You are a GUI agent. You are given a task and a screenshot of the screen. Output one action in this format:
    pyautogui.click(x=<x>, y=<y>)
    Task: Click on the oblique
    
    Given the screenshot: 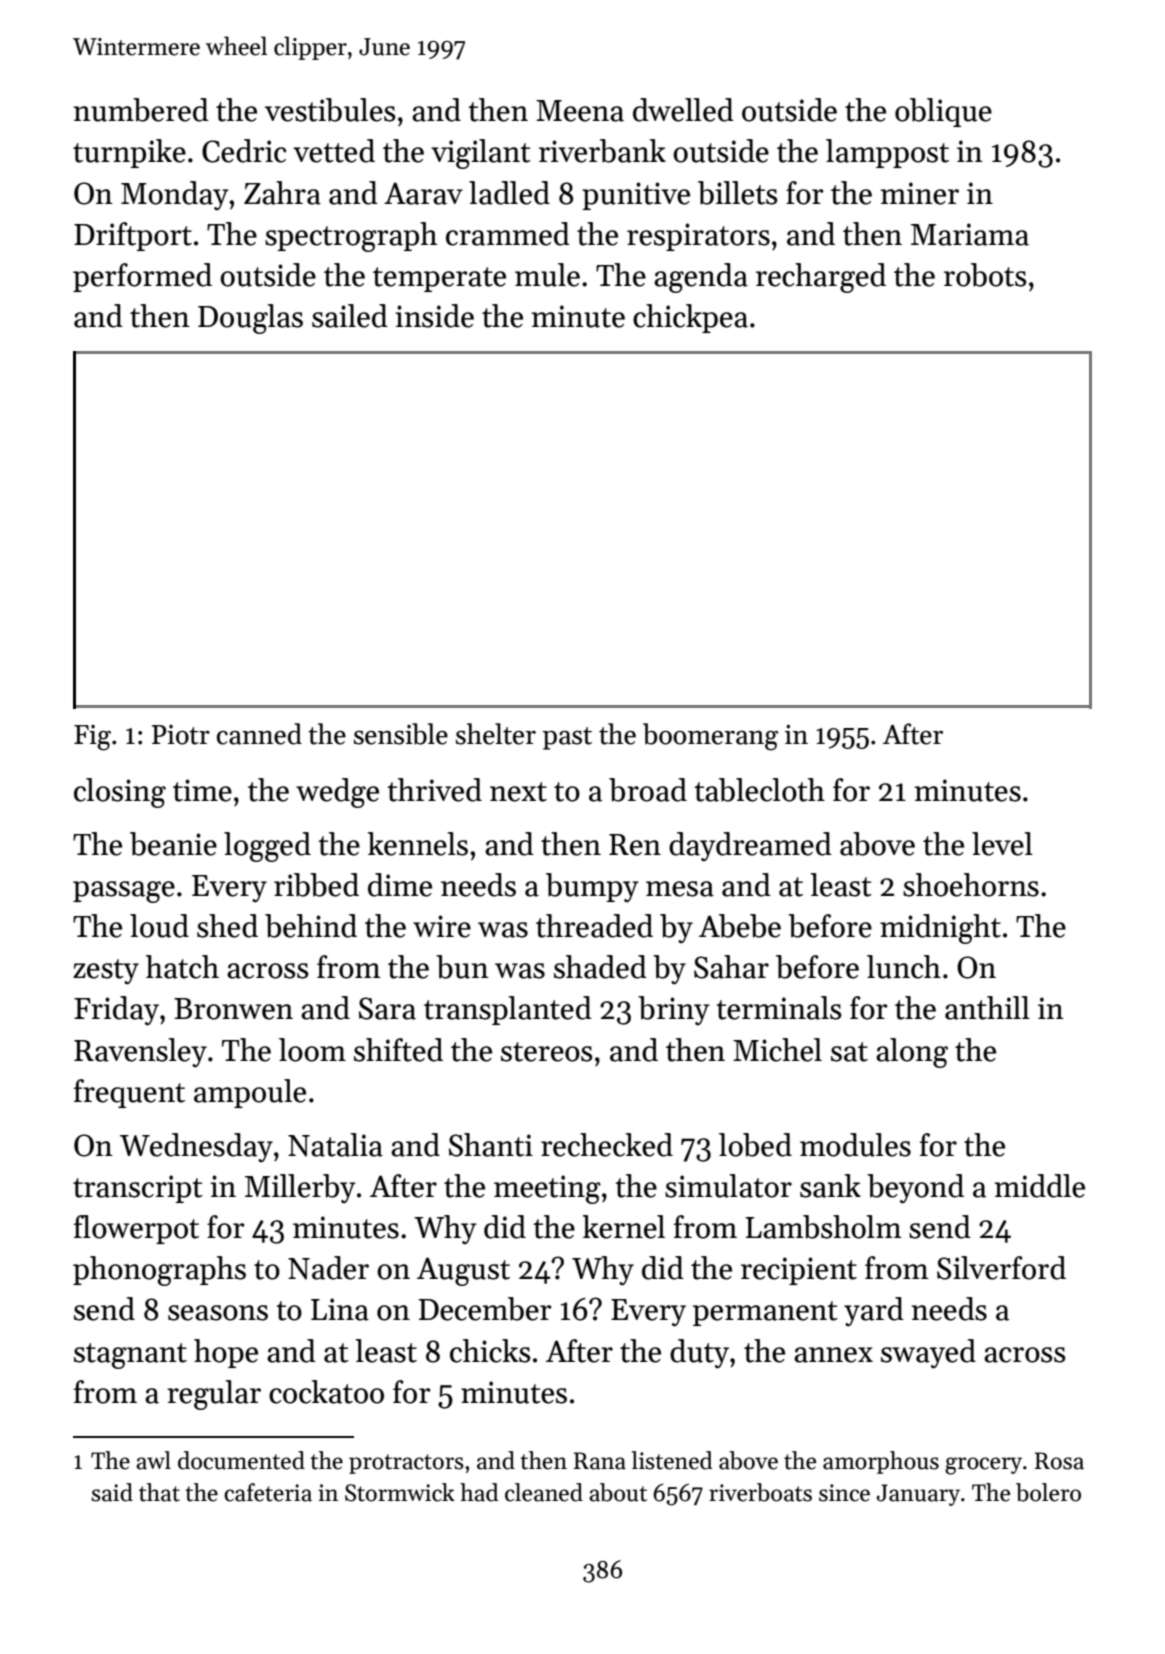 What is the action you would take?
    pyautogui.click(x=943, y=112)
